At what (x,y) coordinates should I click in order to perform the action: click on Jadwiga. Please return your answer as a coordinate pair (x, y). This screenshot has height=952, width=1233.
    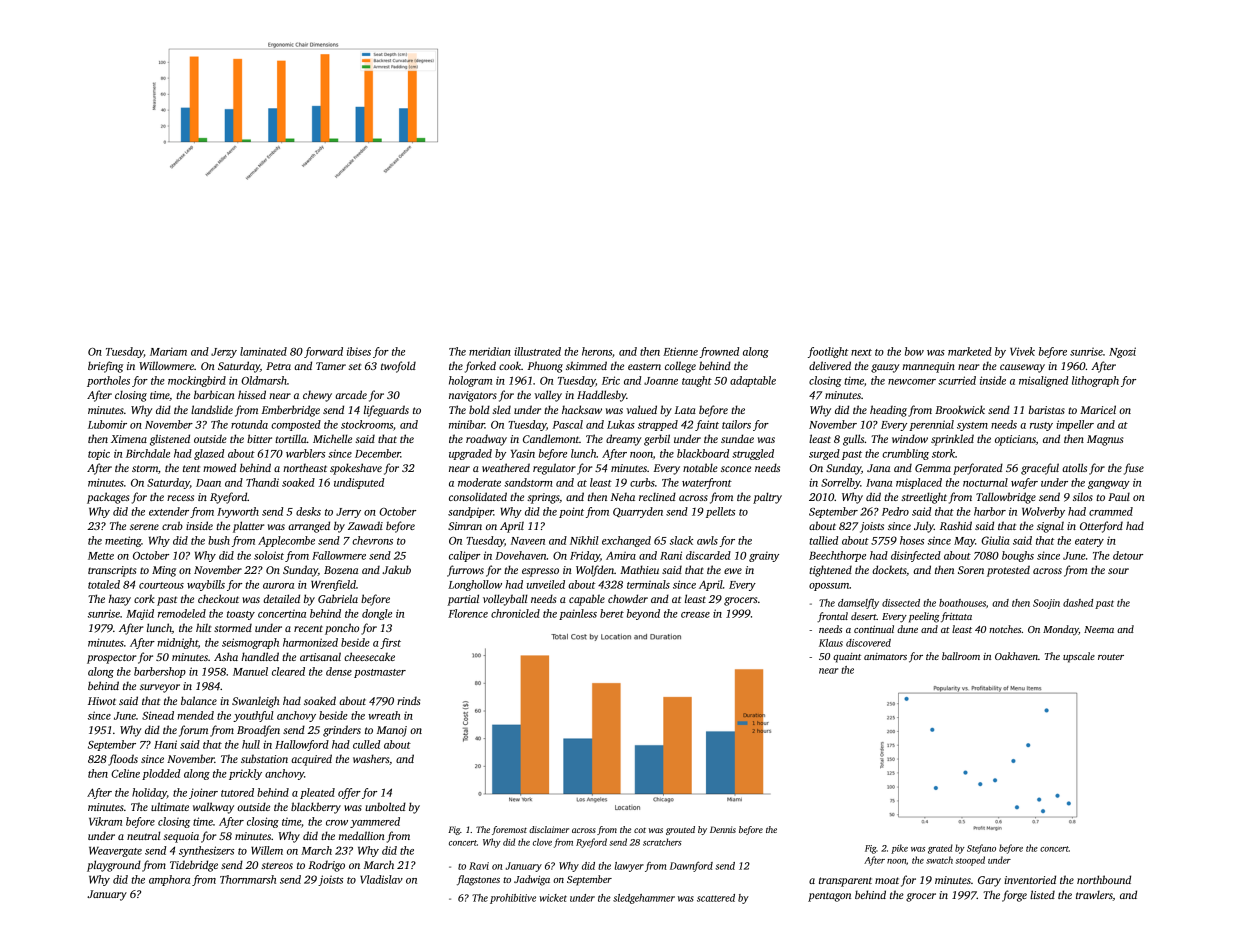
    Looking at the image, I should click on (532, 880).
